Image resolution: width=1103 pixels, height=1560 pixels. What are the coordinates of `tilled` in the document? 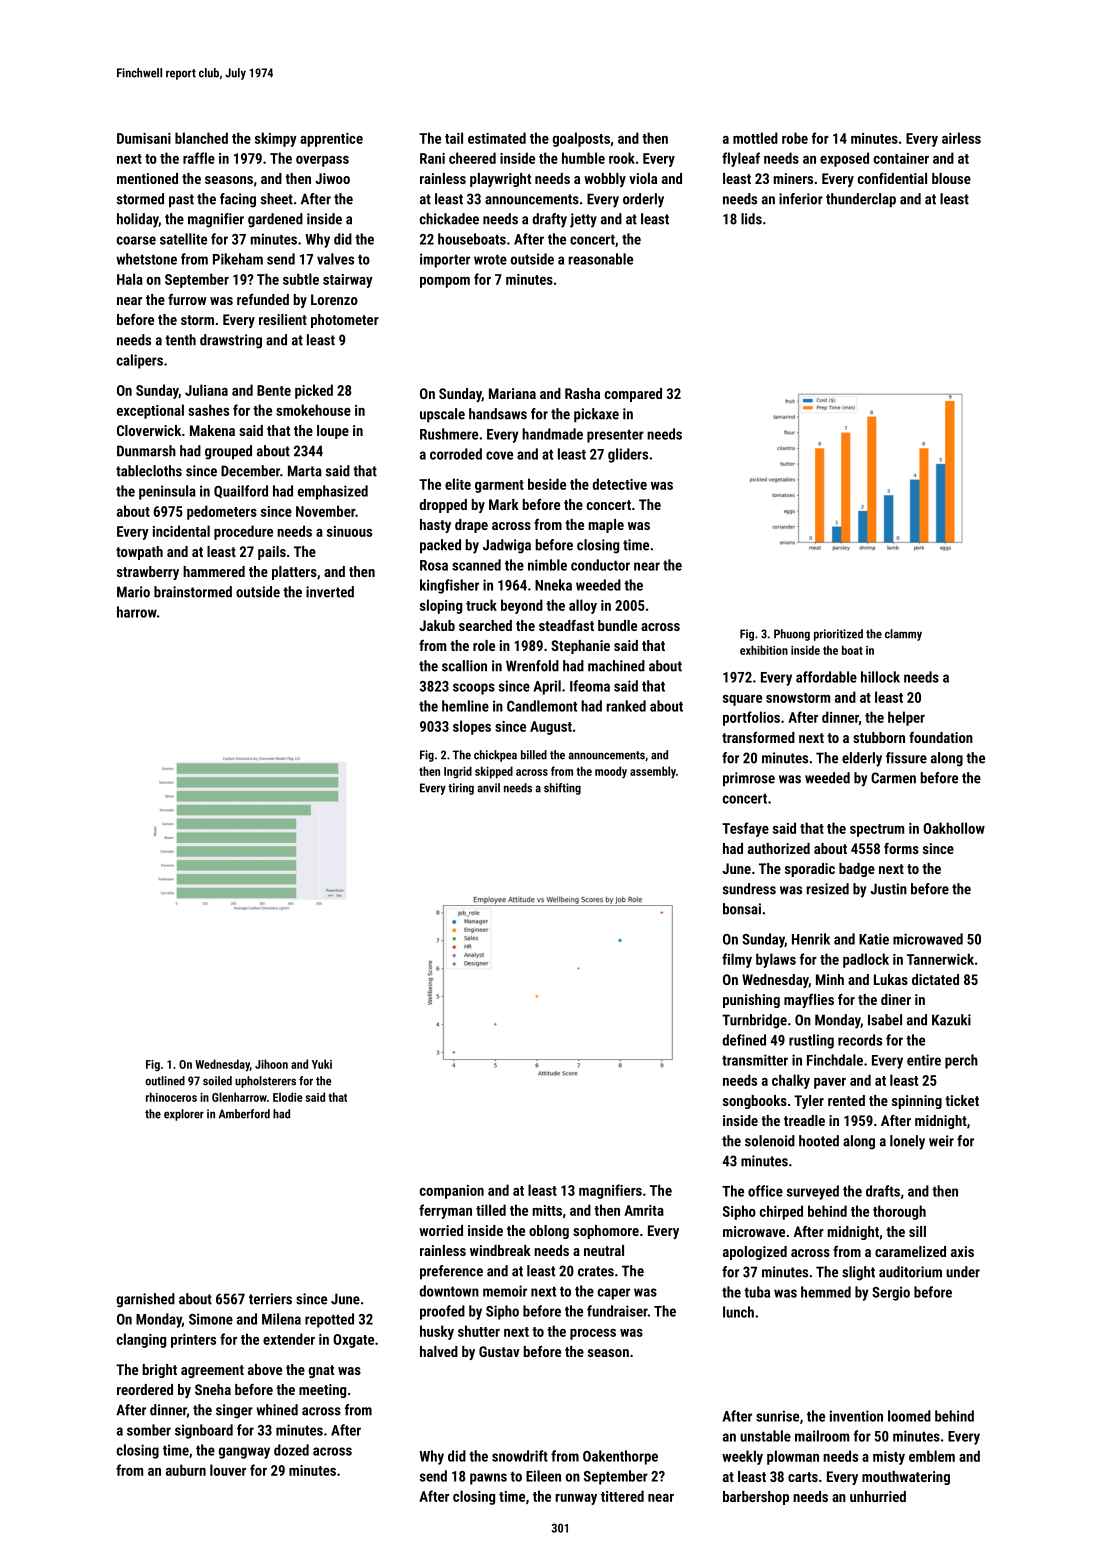 It's located at (491, 1210).
